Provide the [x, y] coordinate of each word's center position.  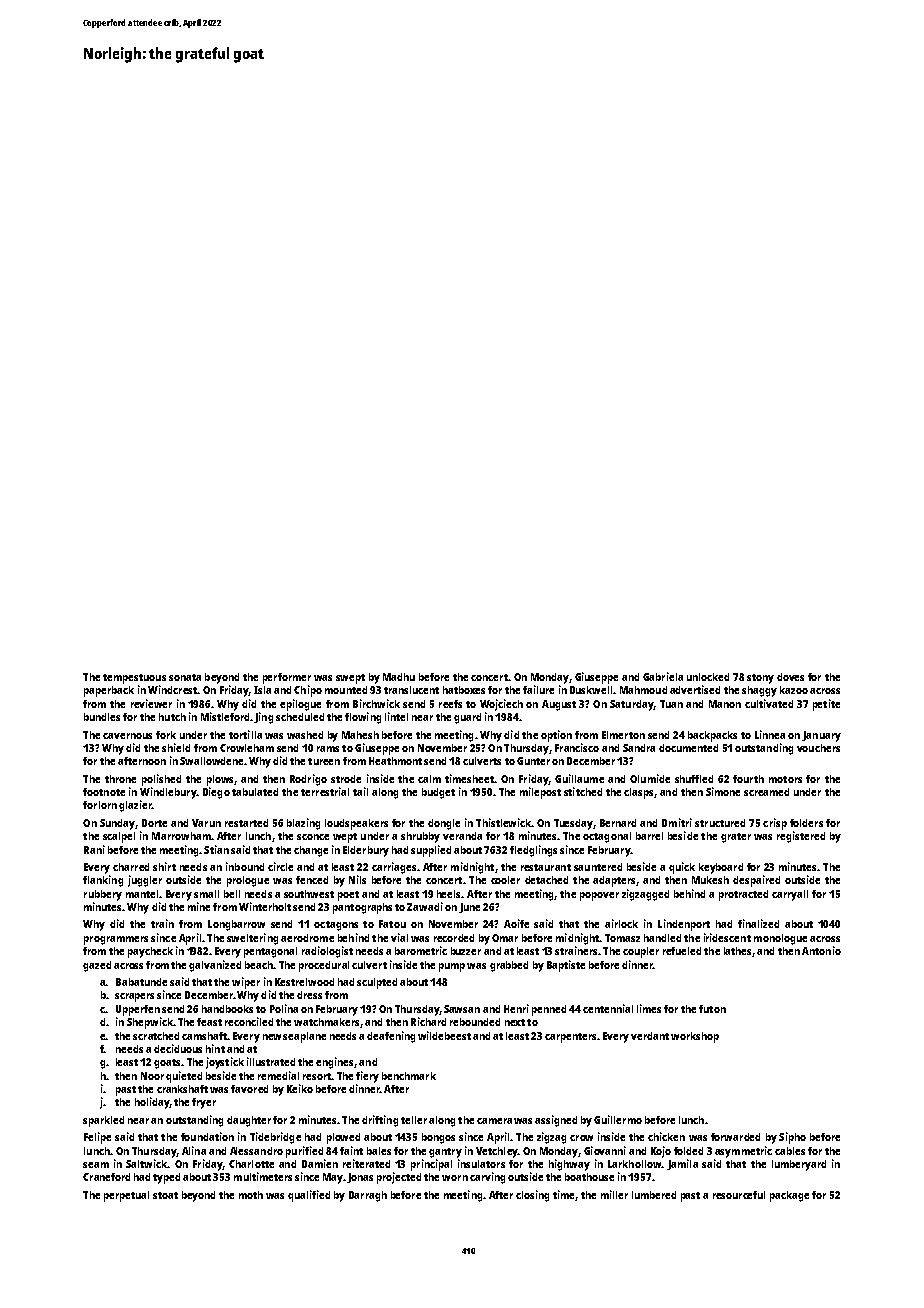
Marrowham [181, 836]
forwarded [735, 1137]
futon [712, 1009]
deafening [391, 1037]
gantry [445, 1153]
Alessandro [256, 1151]
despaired [756, 881]
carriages [394, 868]
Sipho [792, 1138]
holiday [152, 1103]
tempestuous [134, 679]
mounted [346, 690]
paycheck [150, 952]
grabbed [509, 966]
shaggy [759, 691]
